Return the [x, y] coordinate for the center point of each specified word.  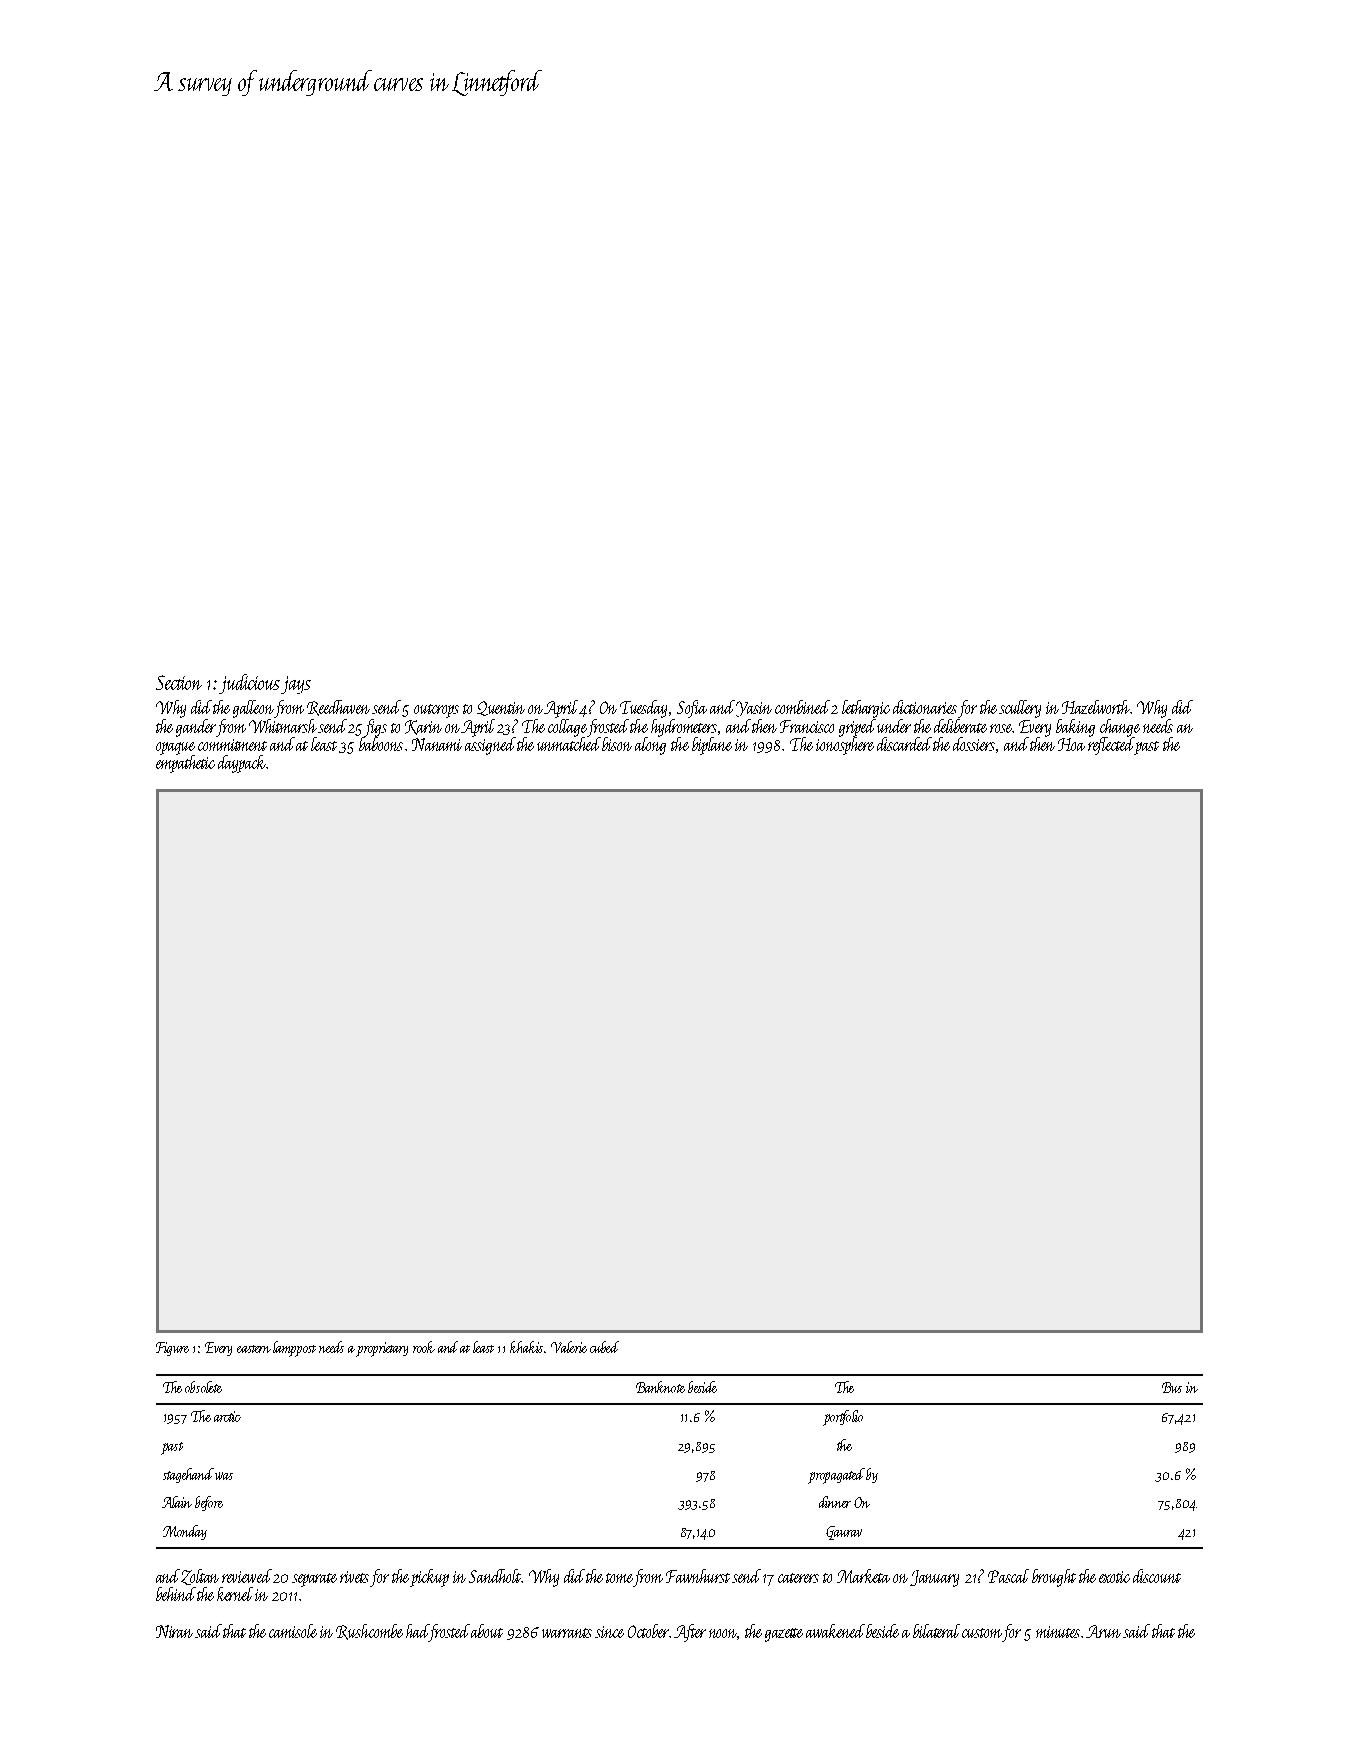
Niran [174, 1631]
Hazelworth [1096, 707]
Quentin [501, 708]
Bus [1172, 1387]
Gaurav [844, 1533]
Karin [423, 727]
